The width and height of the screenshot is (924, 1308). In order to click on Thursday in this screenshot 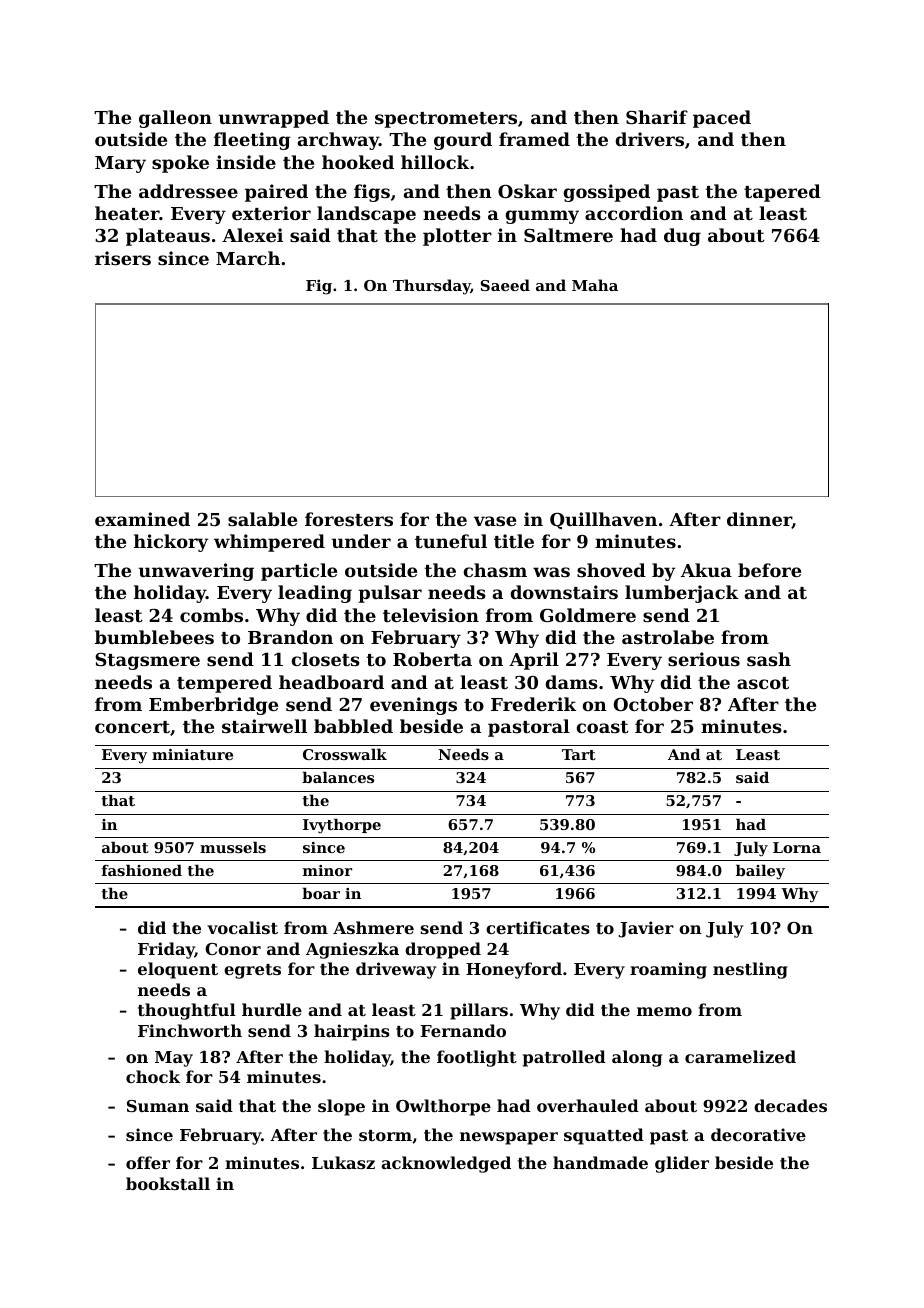, I will do `click(432, 287)`.
